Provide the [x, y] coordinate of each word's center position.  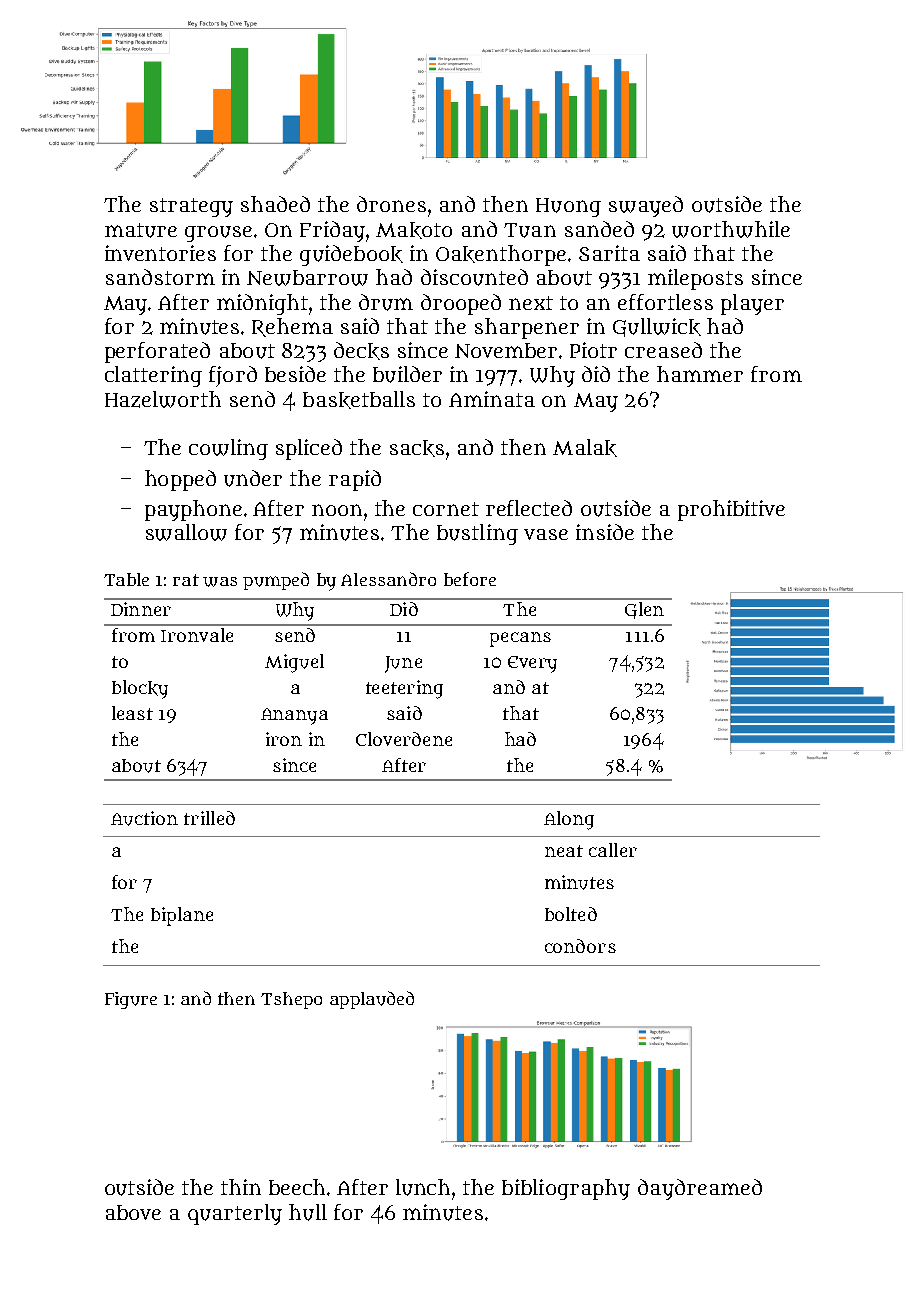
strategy [191, 207]
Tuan [530, 230]
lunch [423, 1187]
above [133, 1212]
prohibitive [731, 510]
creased [663, 350]
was [220, 582]
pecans [520, 639]
